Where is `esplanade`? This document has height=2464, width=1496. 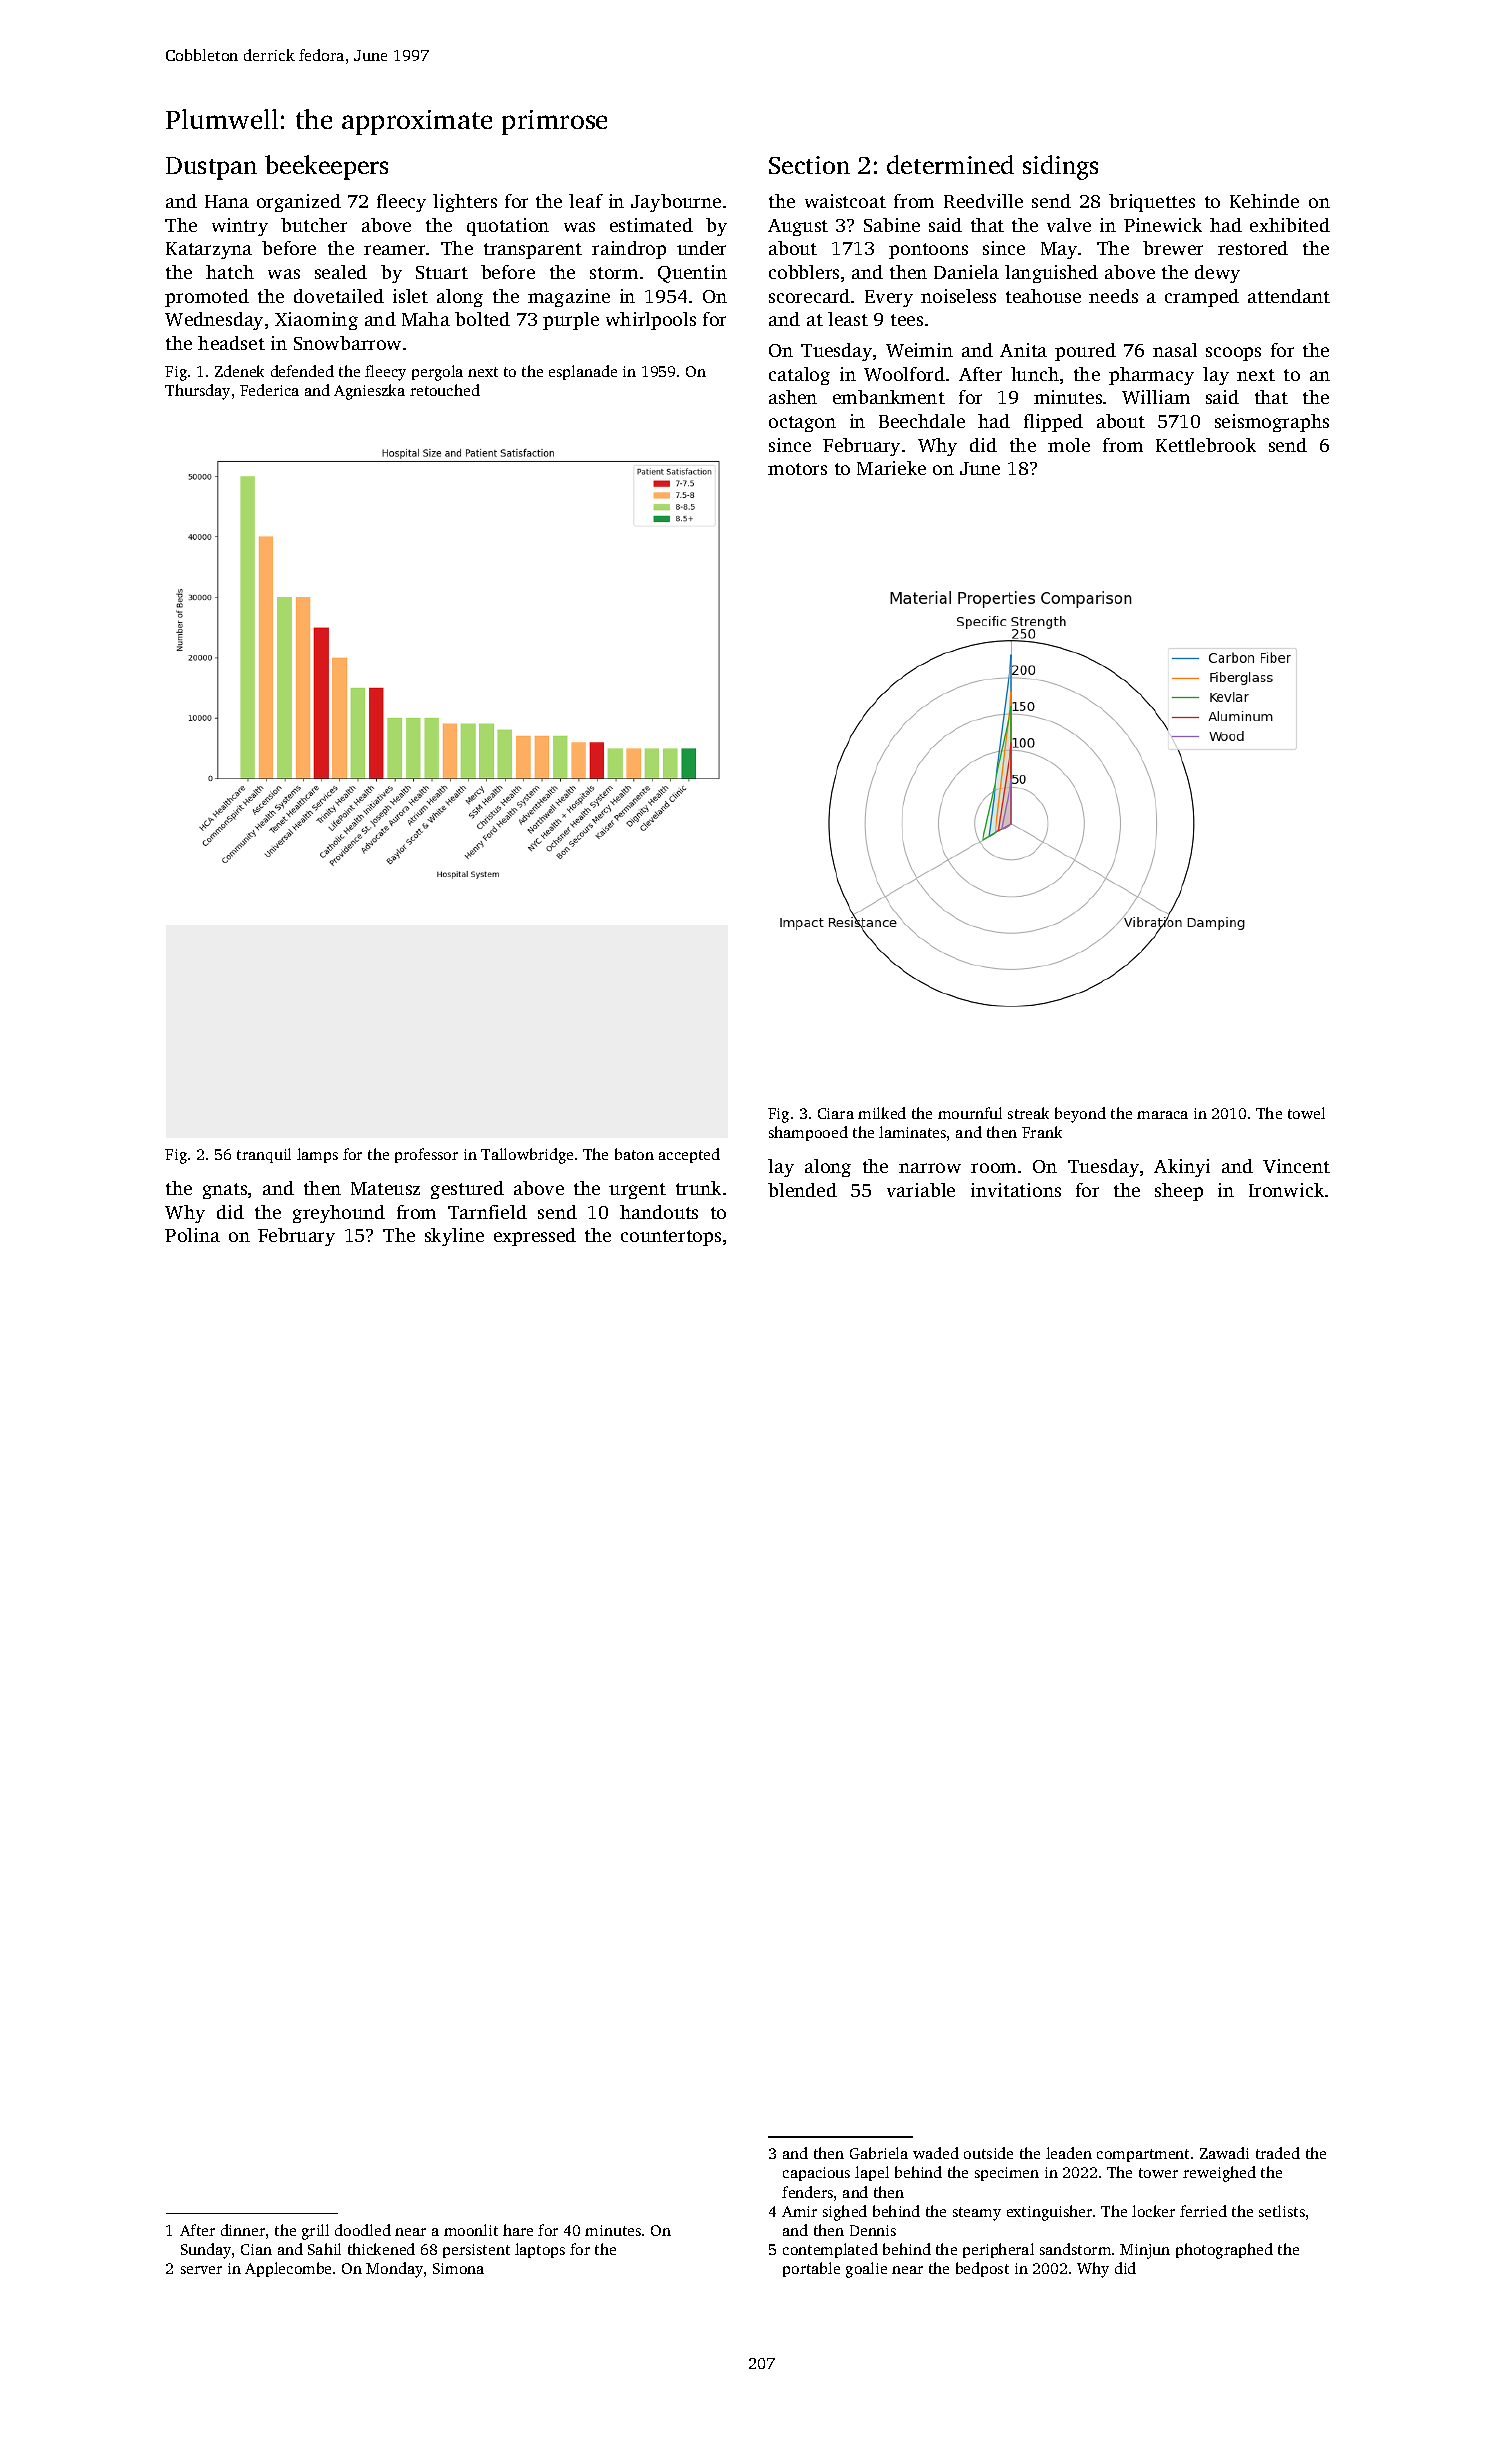
esplanade is located at coordinates (583, 372).
